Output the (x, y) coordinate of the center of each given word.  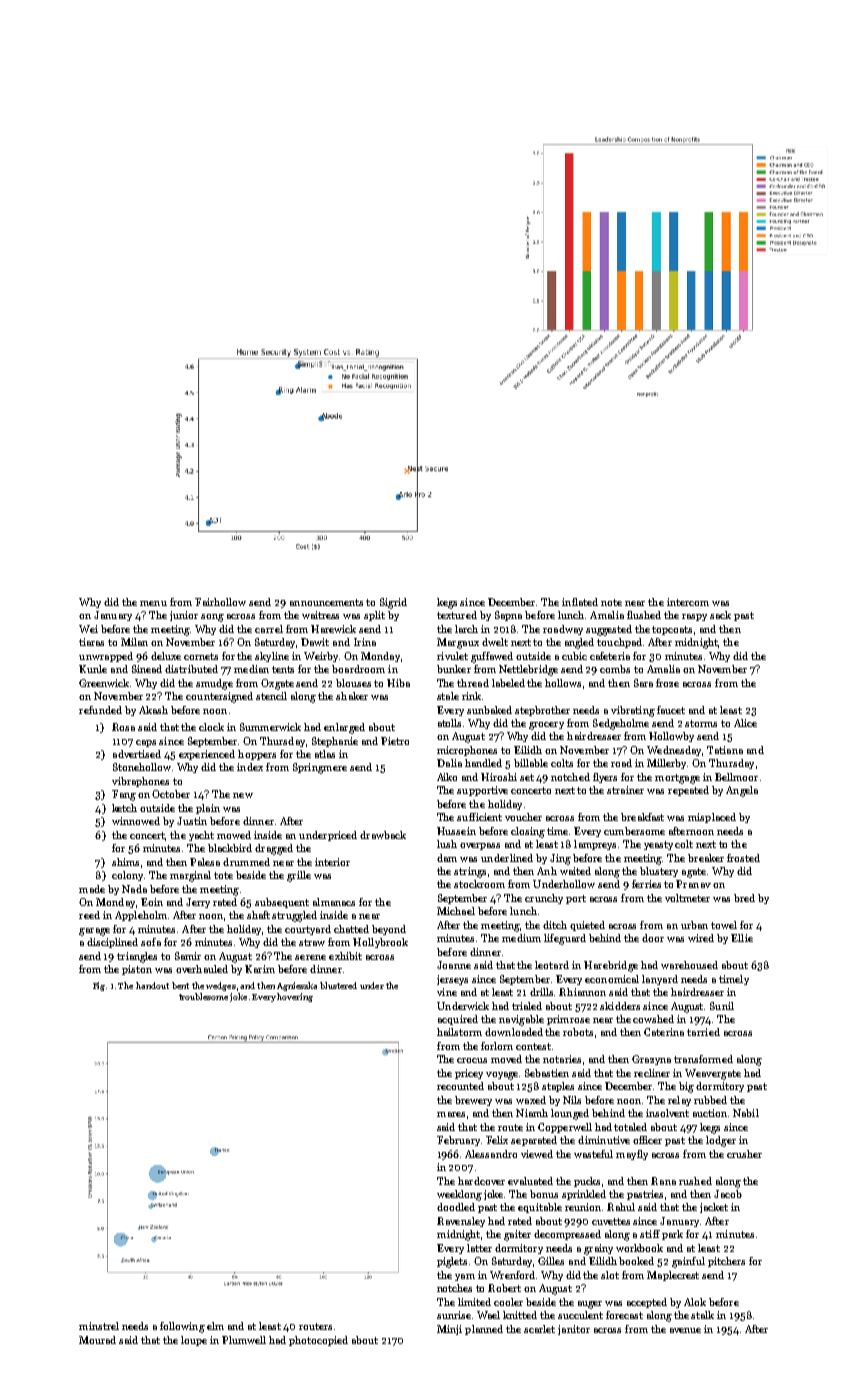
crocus (472, 1060)
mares (451, 1114)
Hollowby (671, 737)
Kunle (93, 669)
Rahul (621, 1207)
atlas (325, 754)
